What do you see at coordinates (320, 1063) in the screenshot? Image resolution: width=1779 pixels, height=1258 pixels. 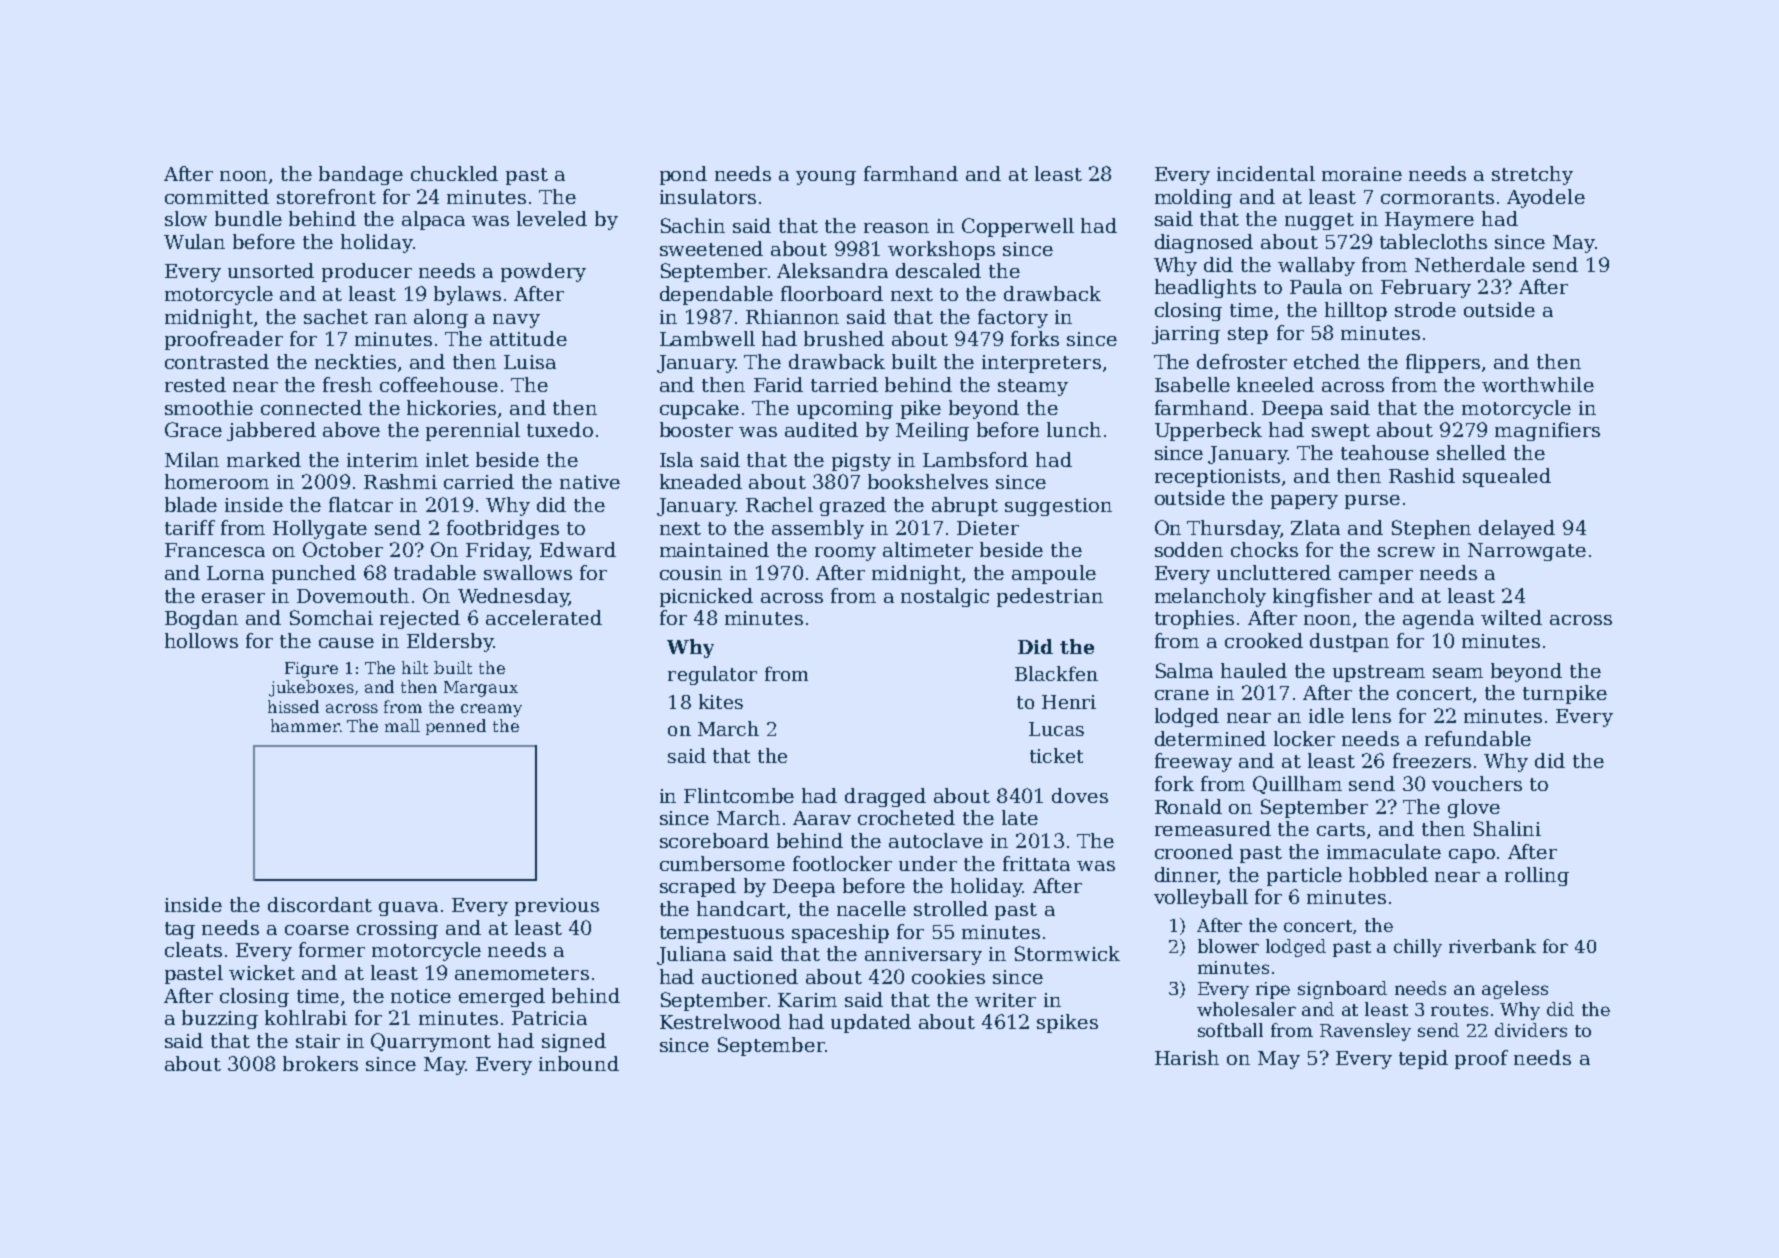 I see `brokers` at bounding box center [320, 1063].
